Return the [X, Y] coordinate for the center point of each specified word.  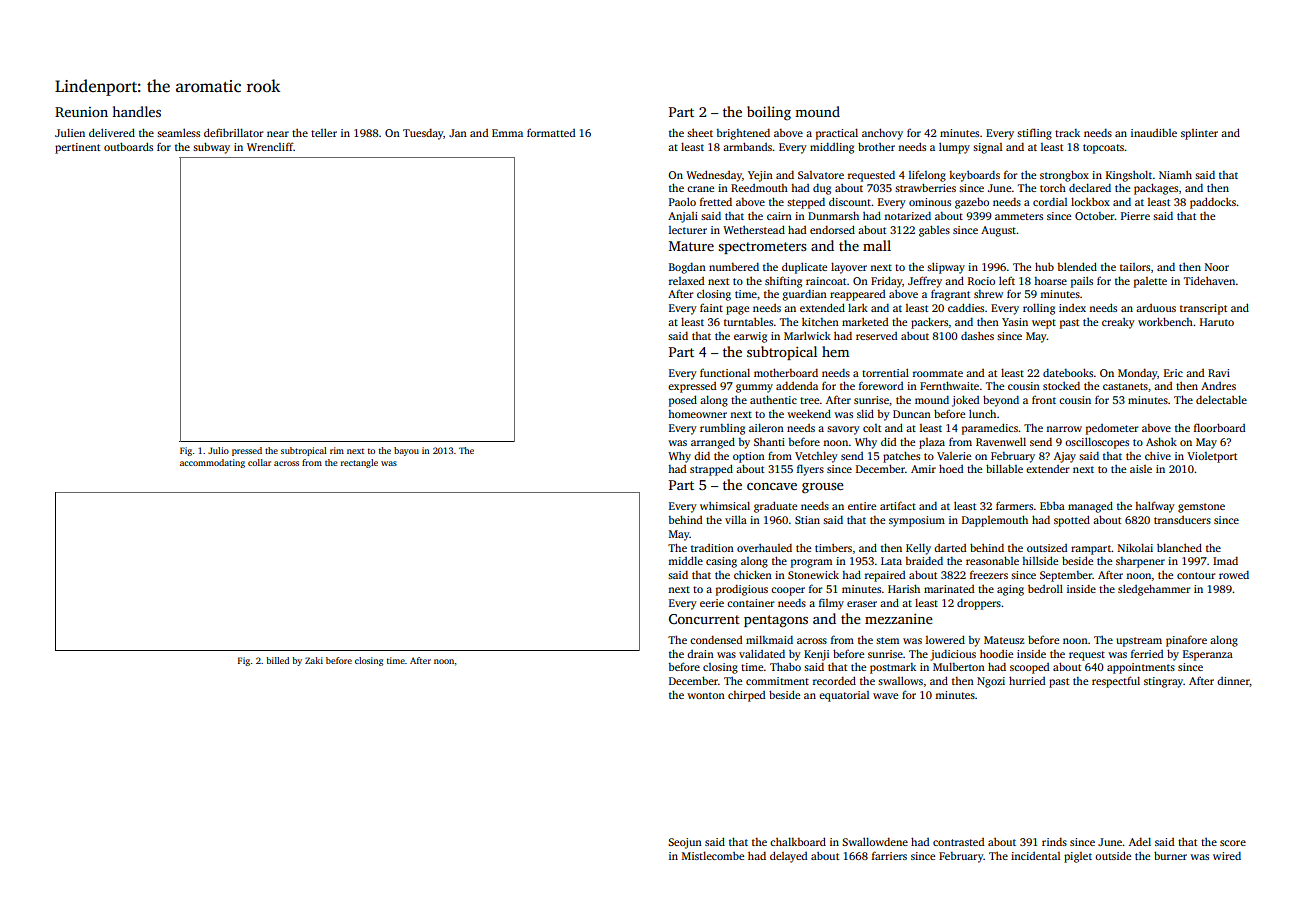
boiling [769, 113]
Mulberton [959, 666]
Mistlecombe [713, 855]
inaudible [1154, 132]
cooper [788, 591]
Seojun [685, 843]
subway [211, 148]
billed [277, 660]
